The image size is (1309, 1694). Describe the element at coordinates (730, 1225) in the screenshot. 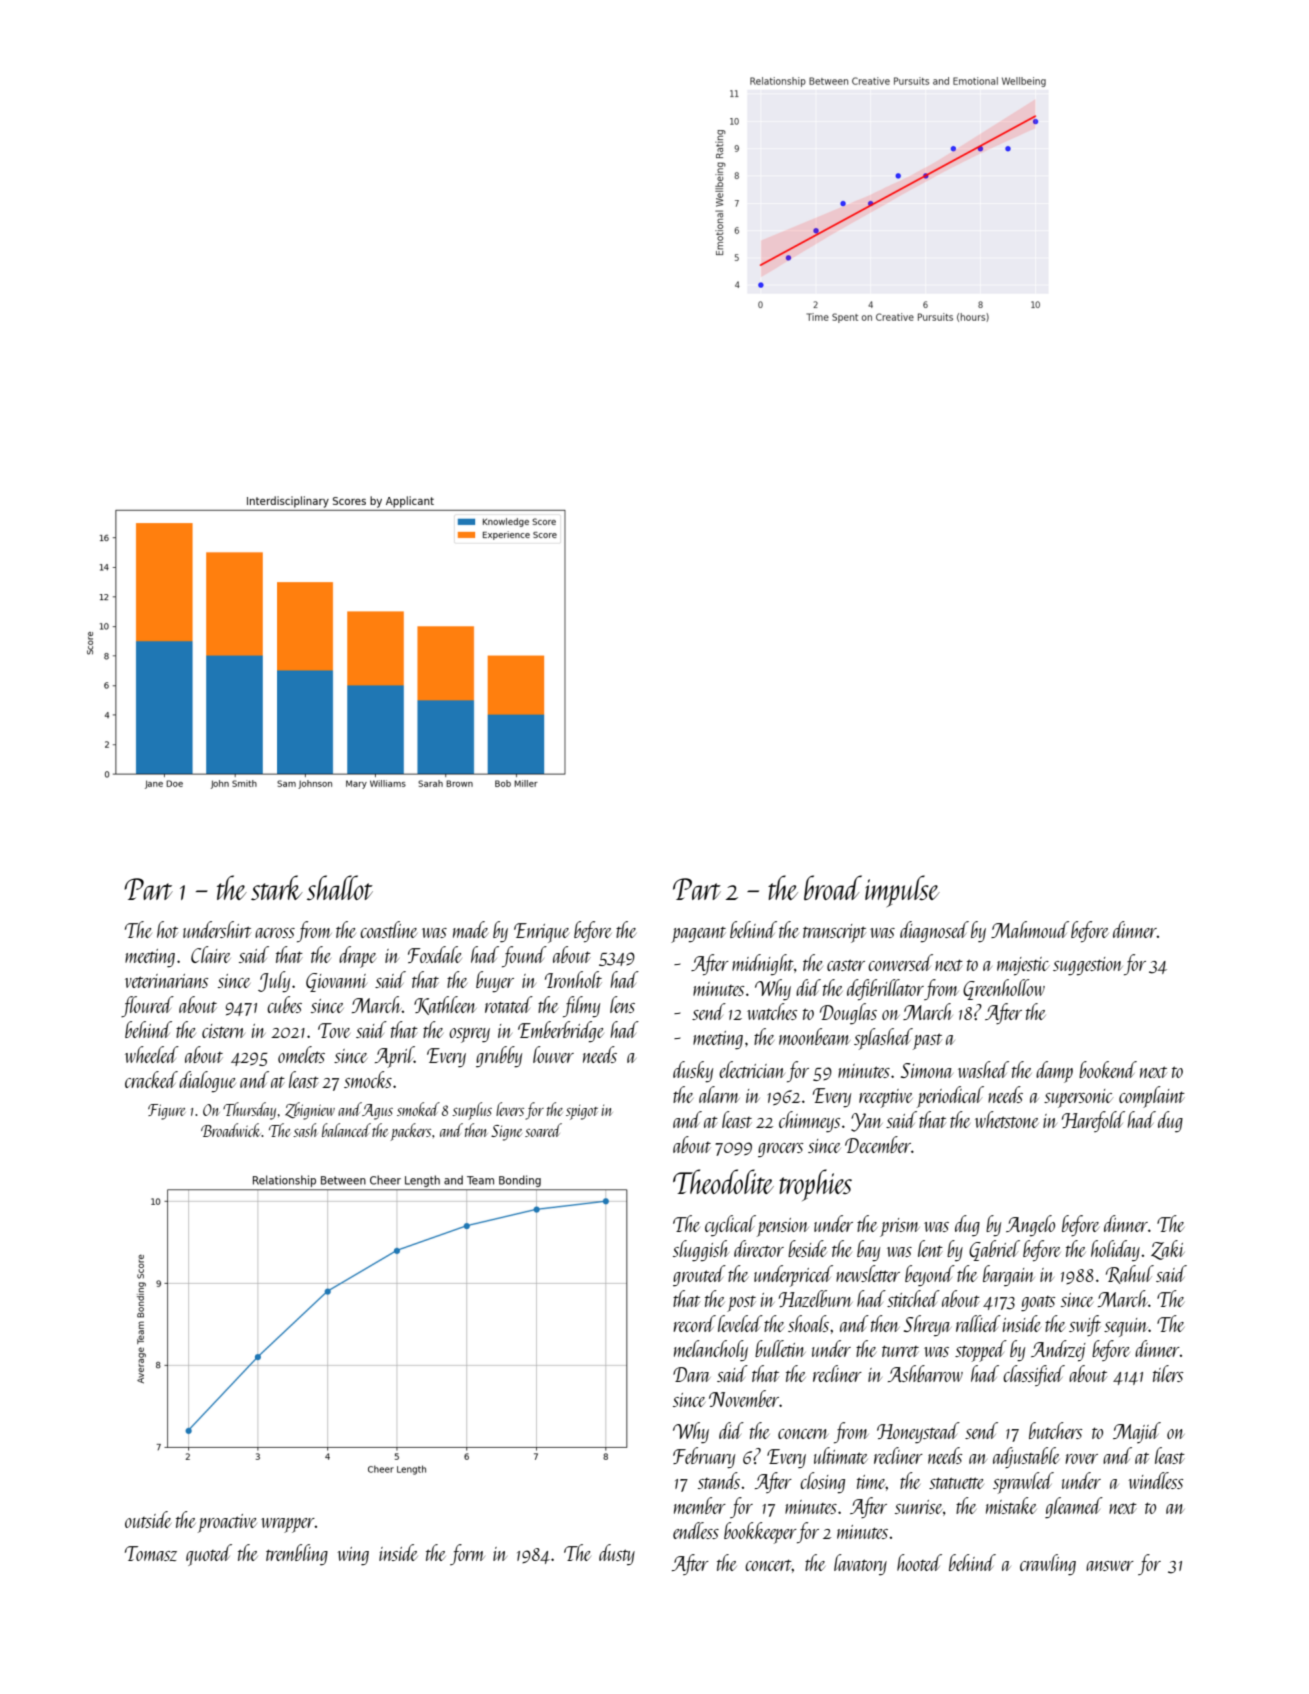

I see `cyclical` at that location.
